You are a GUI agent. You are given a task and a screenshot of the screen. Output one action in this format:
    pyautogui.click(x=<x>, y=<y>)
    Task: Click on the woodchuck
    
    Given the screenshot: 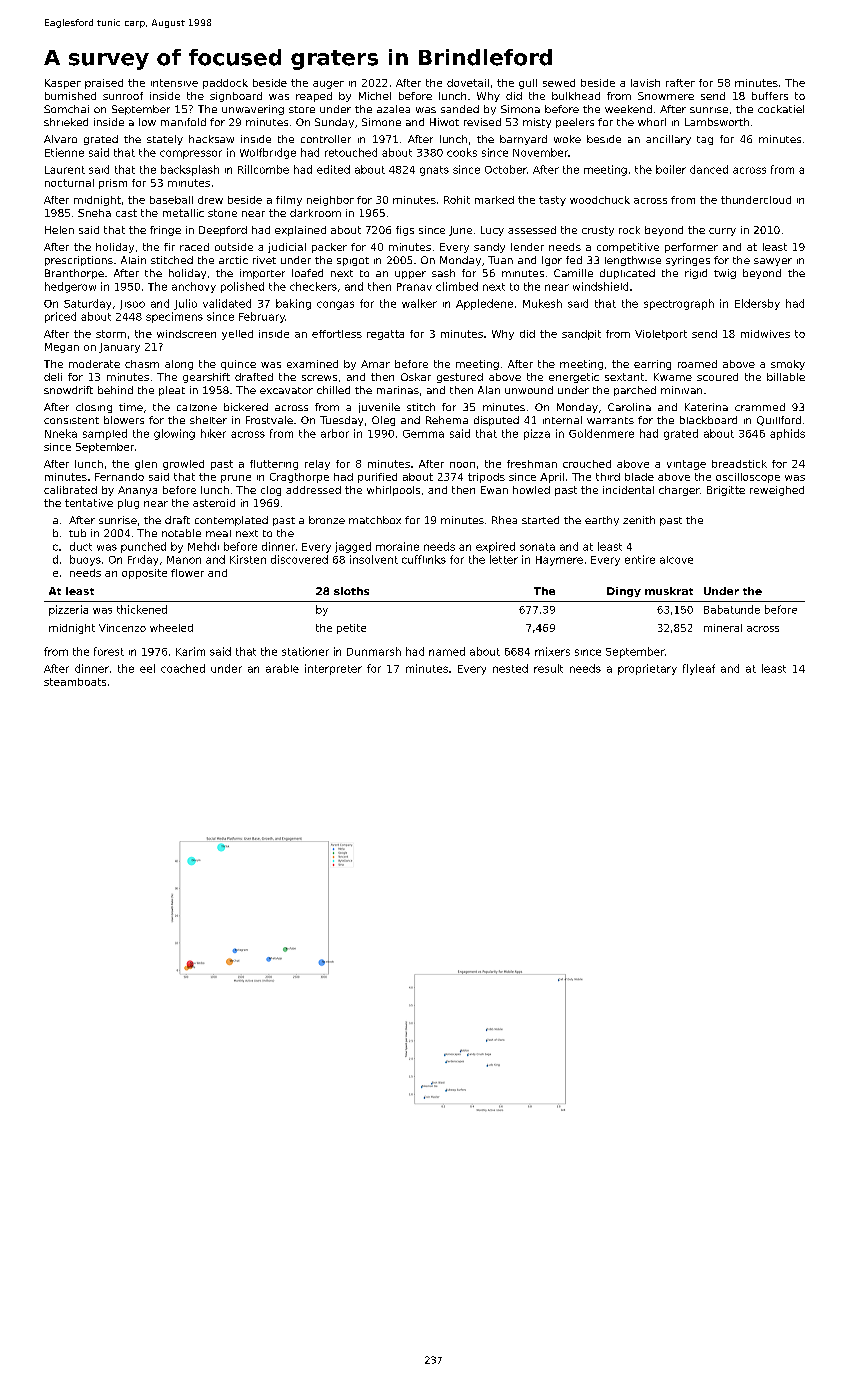 What is the action you would take?
    pyautogui.click(x=600, y=200)
